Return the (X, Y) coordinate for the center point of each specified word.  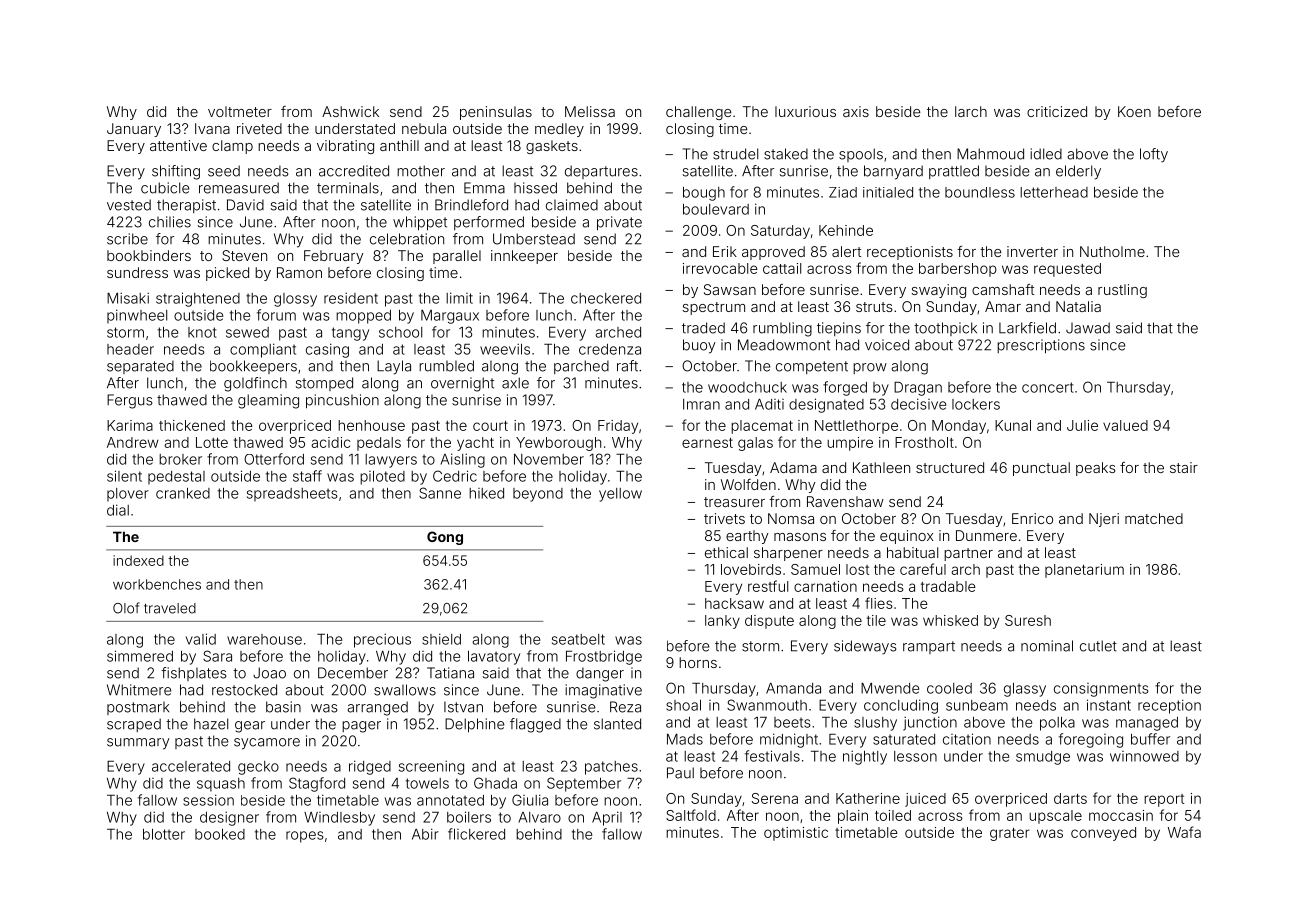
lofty (1154, 155)
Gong (445, 538)
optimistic (796, 834)
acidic (330, 442)
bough (704, 194)
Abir (425, 834)
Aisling (462, 460)
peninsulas (496, 113)
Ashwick (350, 111)
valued (1125, 425)
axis (856, 111)
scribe (127, 239)
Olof (126, 608)
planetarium (1084, 571)
